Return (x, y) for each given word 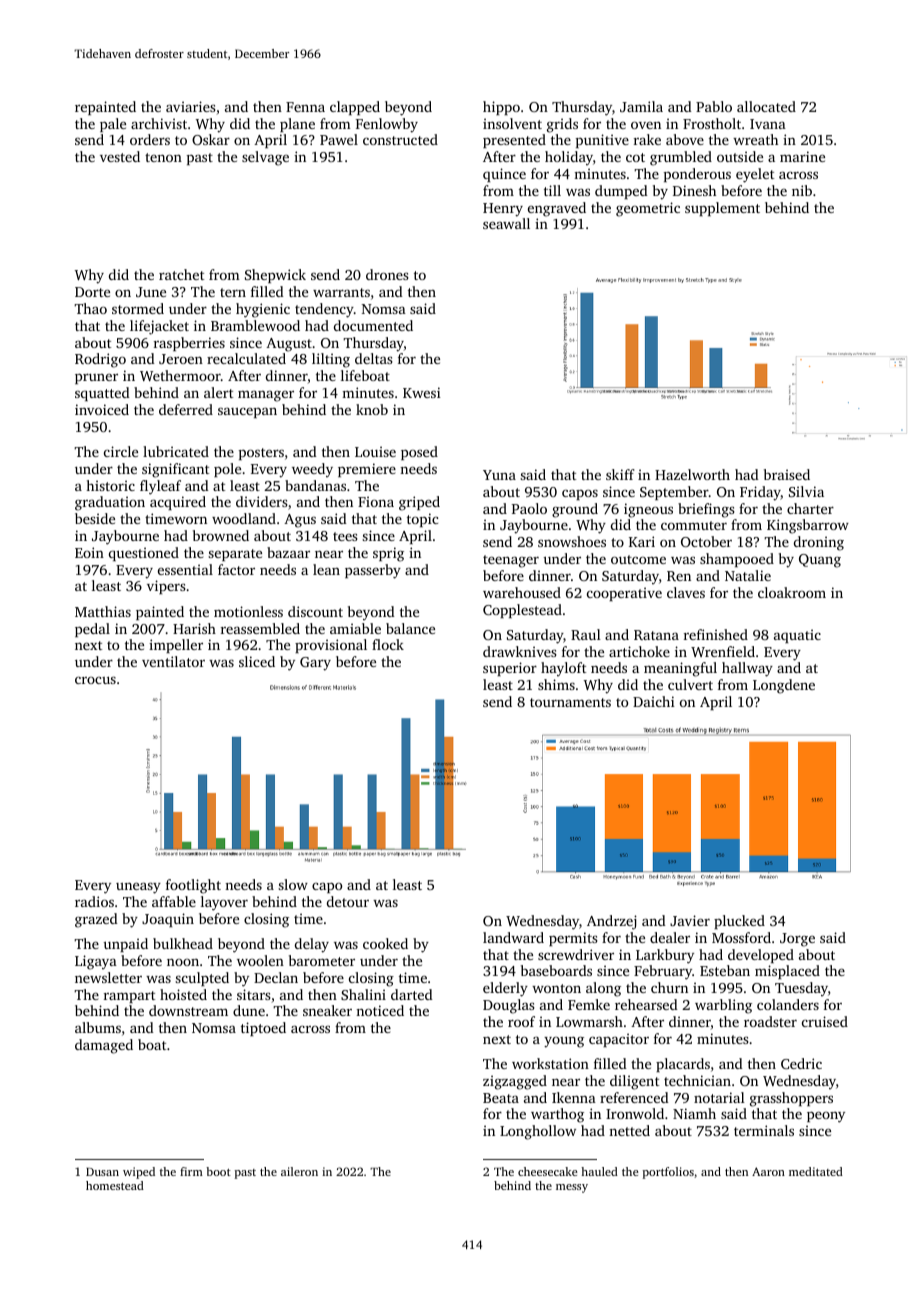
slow (293, 884)
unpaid (125, 945)
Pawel (339, 139)
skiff (620, 474)
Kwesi (422, 392)
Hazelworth (692, 474)
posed (419, 453)
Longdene (784, 686)
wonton (556, 988)
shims (556, 684)
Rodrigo (100, 360)
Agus (300, 521)
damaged (104, 1046)
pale (113, 125)
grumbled (681, 158)
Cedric (801, 1063)
